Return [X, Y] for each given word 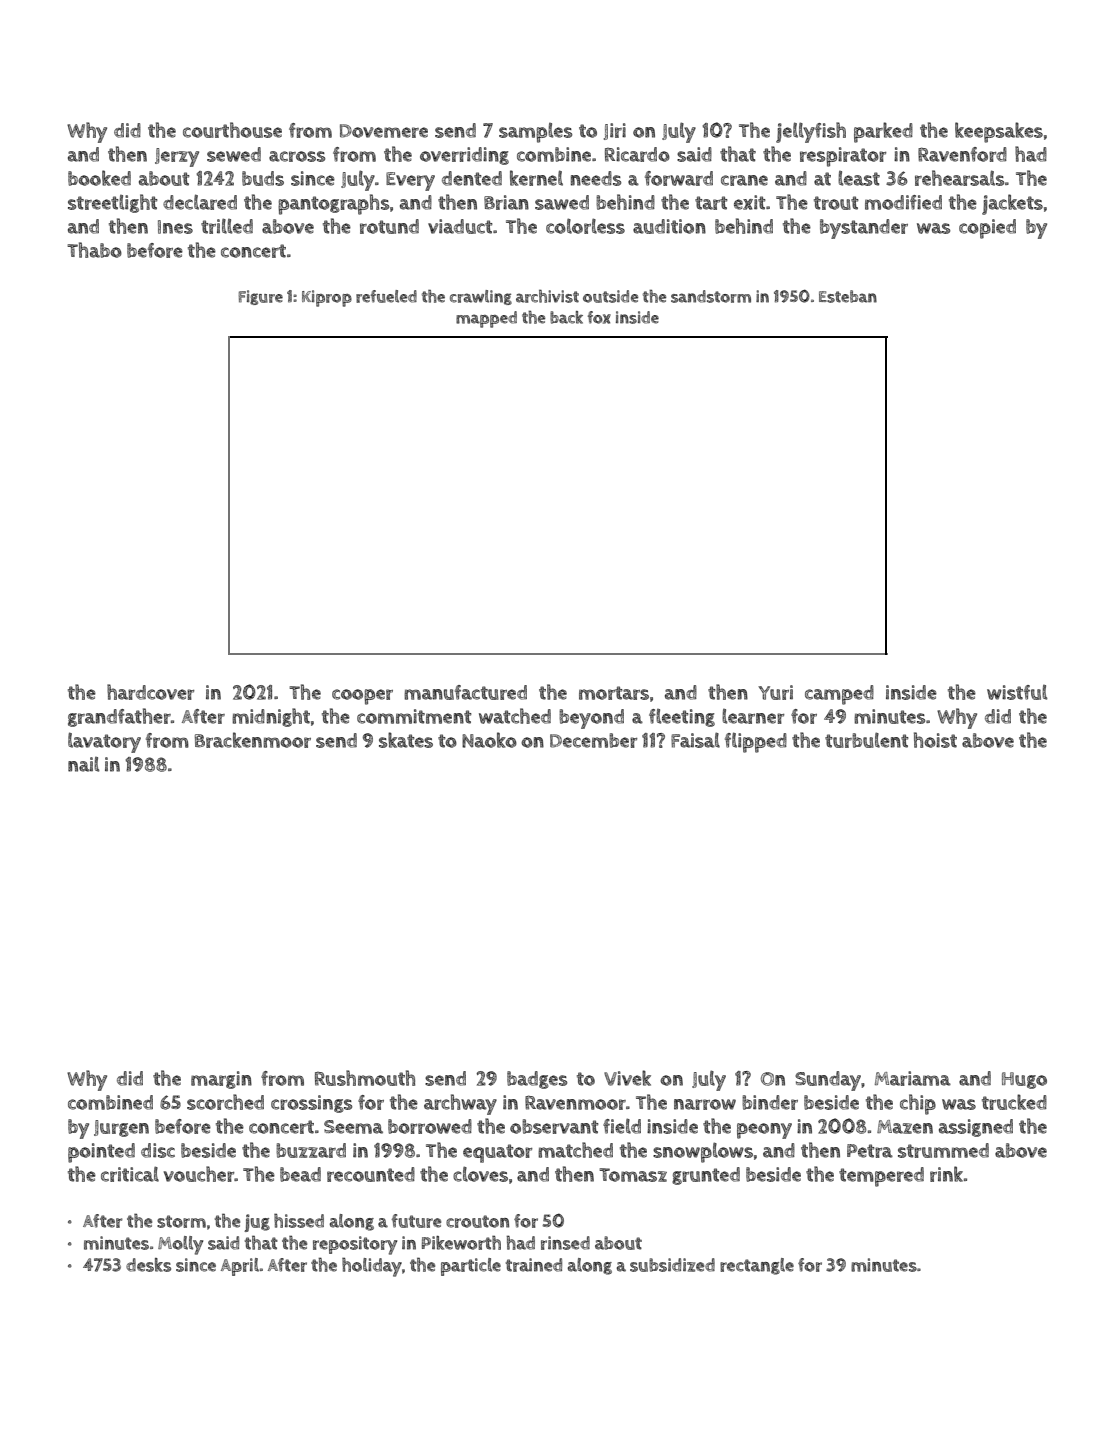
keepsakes [999, 132]
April [240, 1267]
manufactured [465, 692]
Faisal [695, 740]
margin [221, 1080]
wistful [1017, 692]
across [297, 156]
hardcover [150, 692]
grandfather [119, 717]
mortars [614, 693]
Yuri [775, 692]
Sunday [828, 1081]
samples [535, 133]
